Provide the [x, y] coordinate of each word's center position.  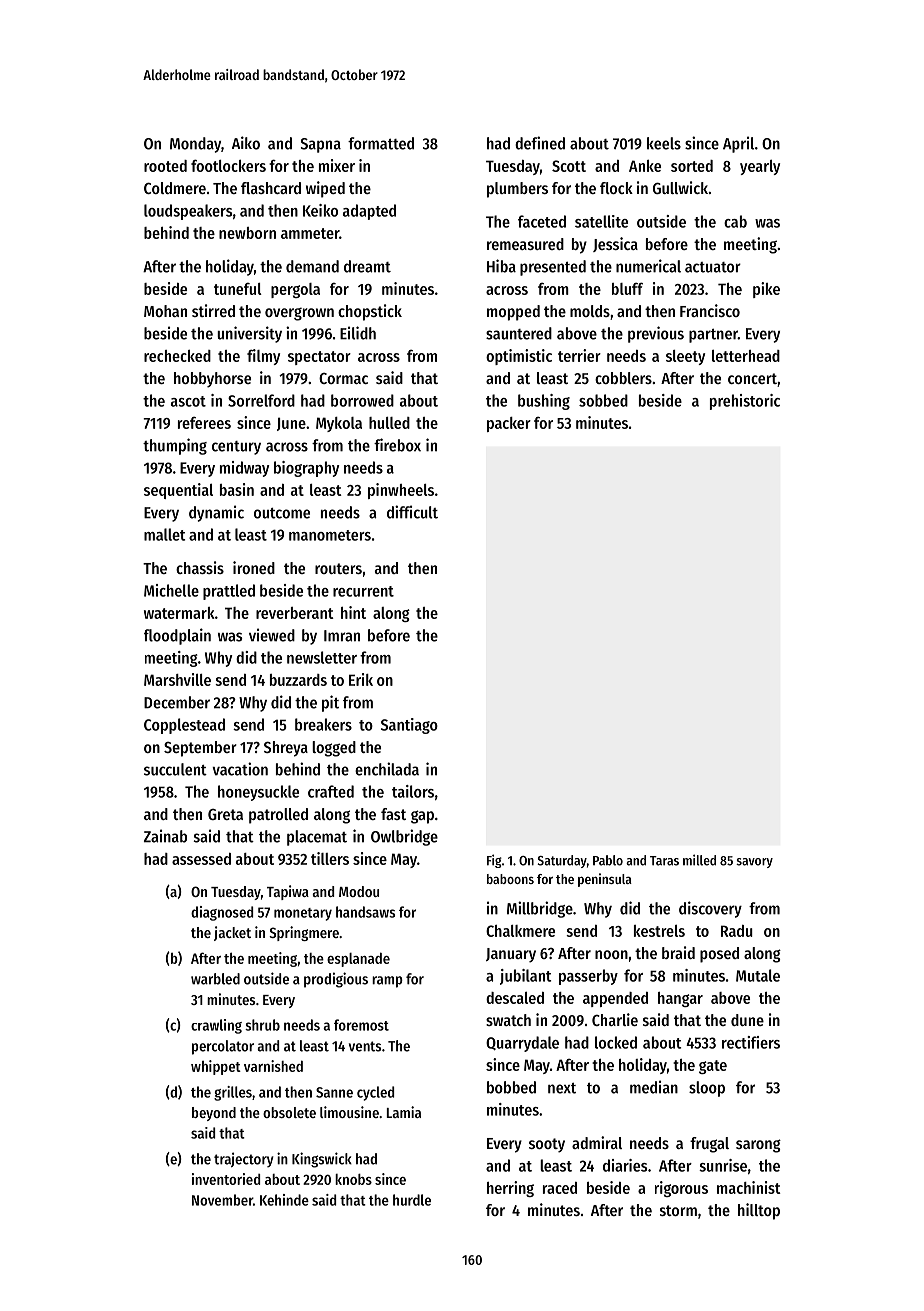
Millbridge [540, 909]
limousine [349, 1112]
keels [664, 143]
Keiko [320, 210]
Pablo [608, 860]
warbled [215, 979]
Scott [569, 166]
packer [509, 424]
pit [330, 703]
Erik [361, 679]
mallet [164, 534]
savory [754, 863]
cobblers [623, 378]
